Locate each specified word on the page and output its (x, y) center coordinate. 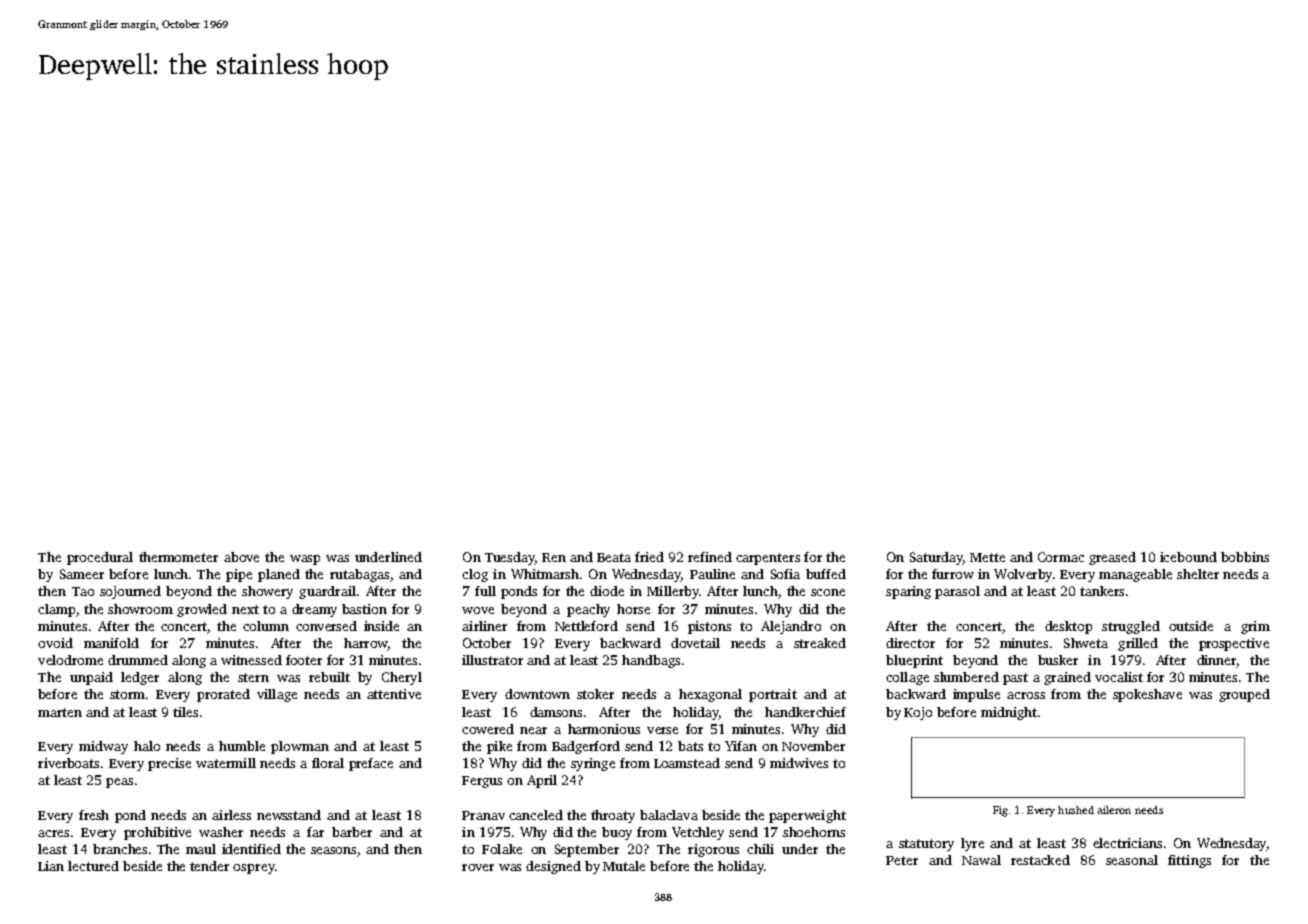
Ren (554, 557)
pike (499, 747)
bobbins (1245, 557)
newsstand (289, 815)
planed (279, 575)
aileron (1114, 810)
